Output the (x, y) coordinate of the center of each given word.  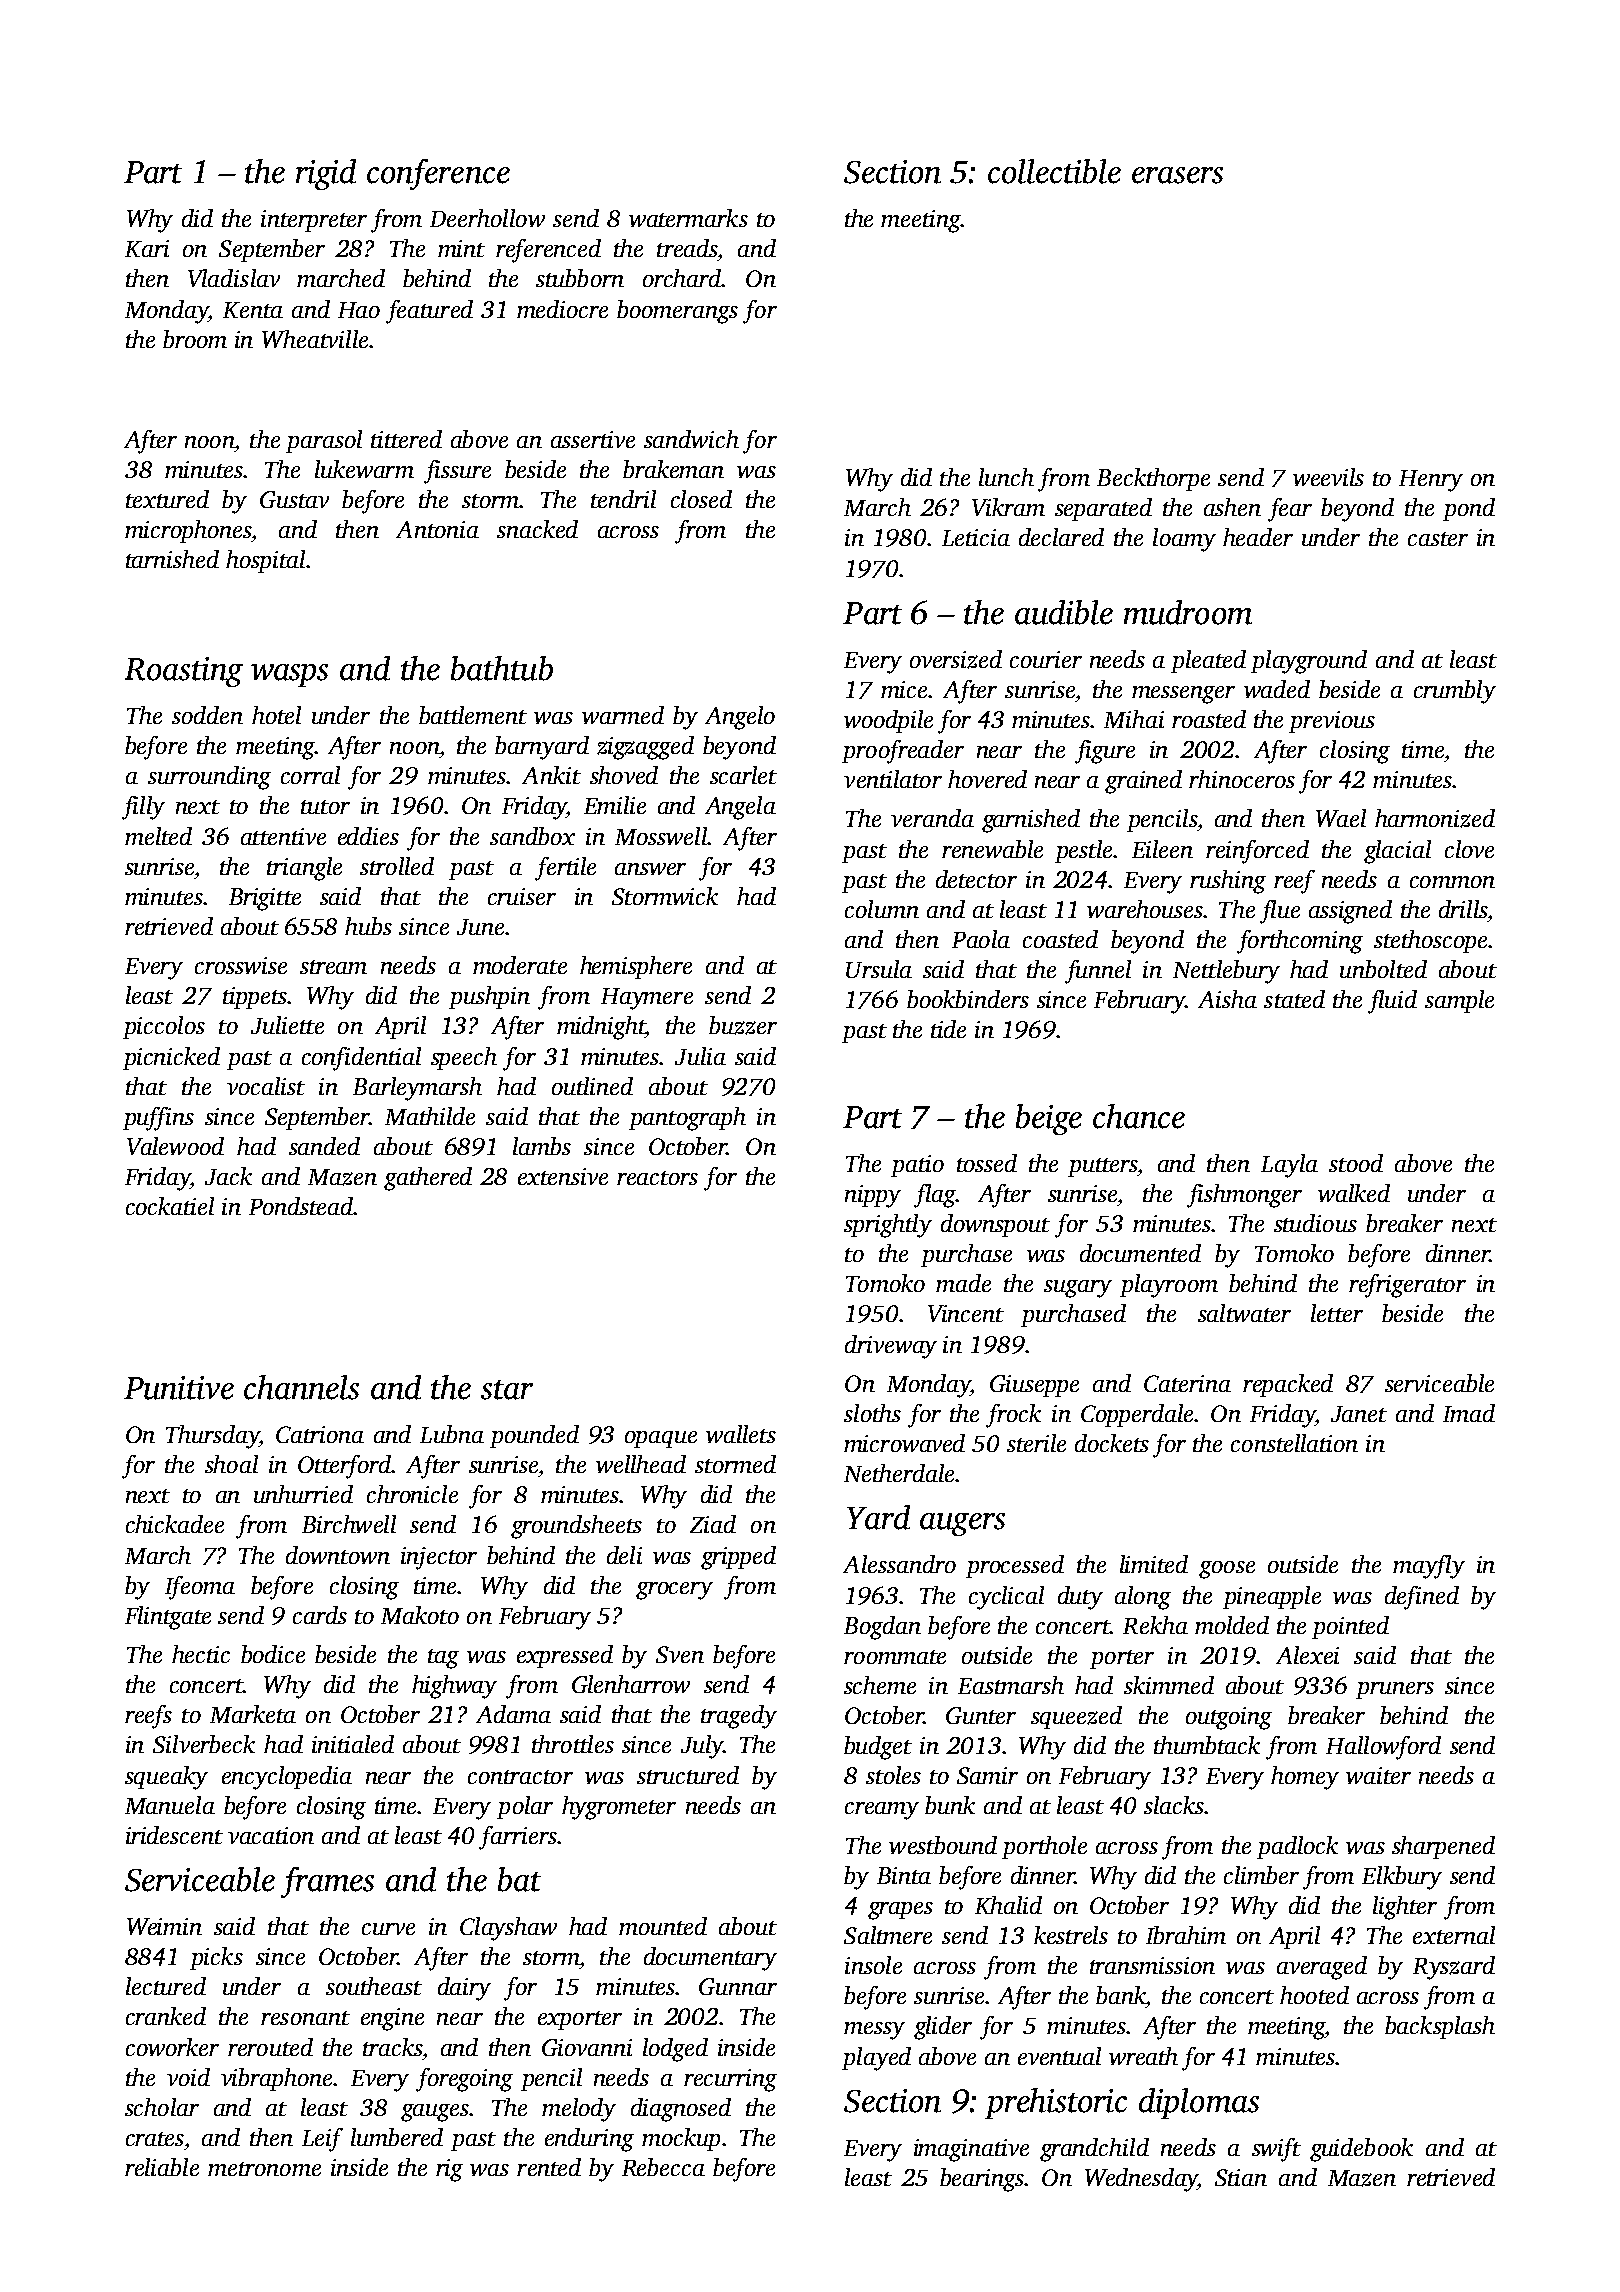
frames (327, 1882)
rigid (326, 174)
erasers (1177, 175)
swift (1276, 2150)
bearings (982, 2180)
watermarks (688, 218)
